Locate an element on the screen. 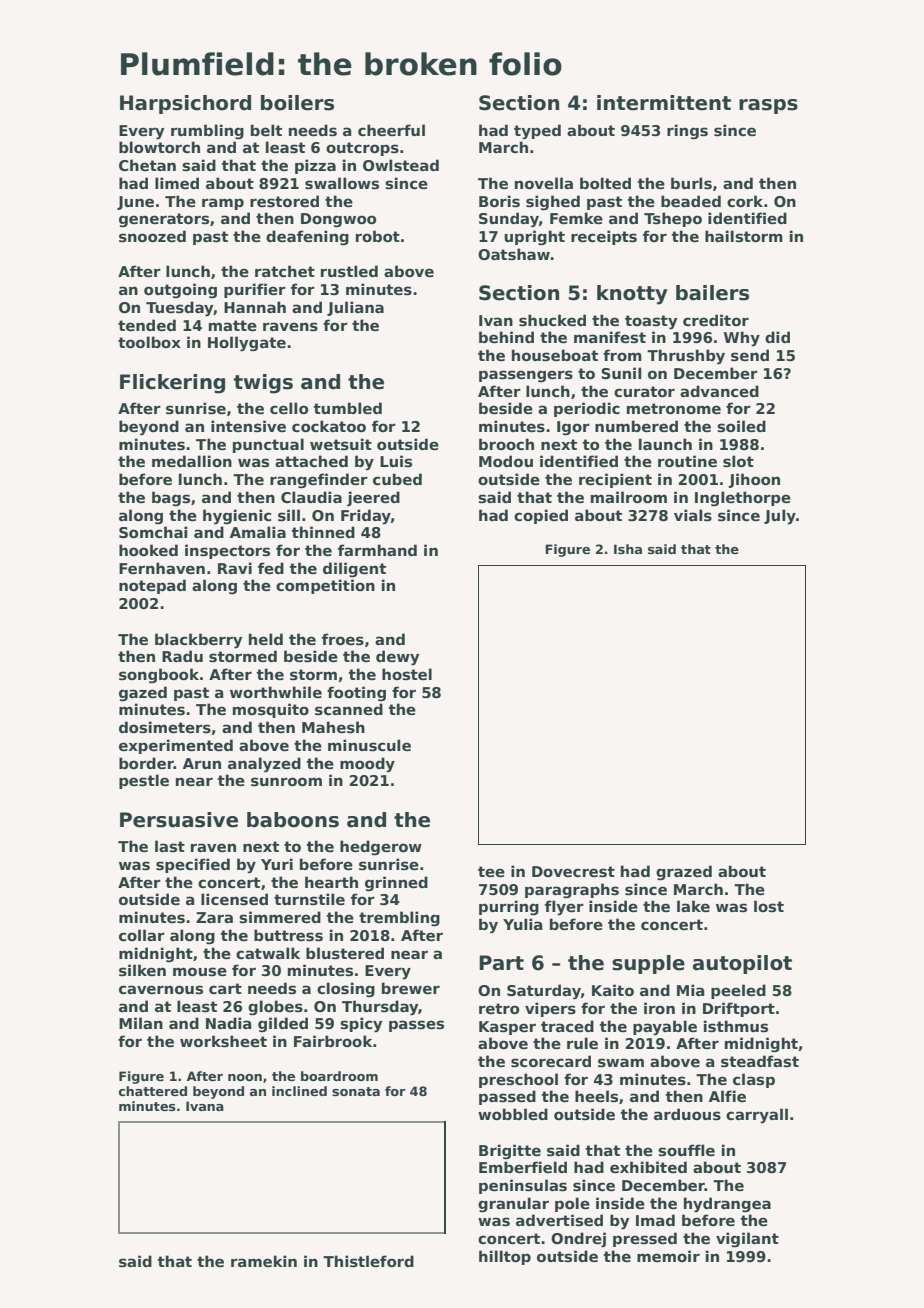 The width and height of the screenshot is (924, 1308). ramp is located at coordinates (223, 204).
